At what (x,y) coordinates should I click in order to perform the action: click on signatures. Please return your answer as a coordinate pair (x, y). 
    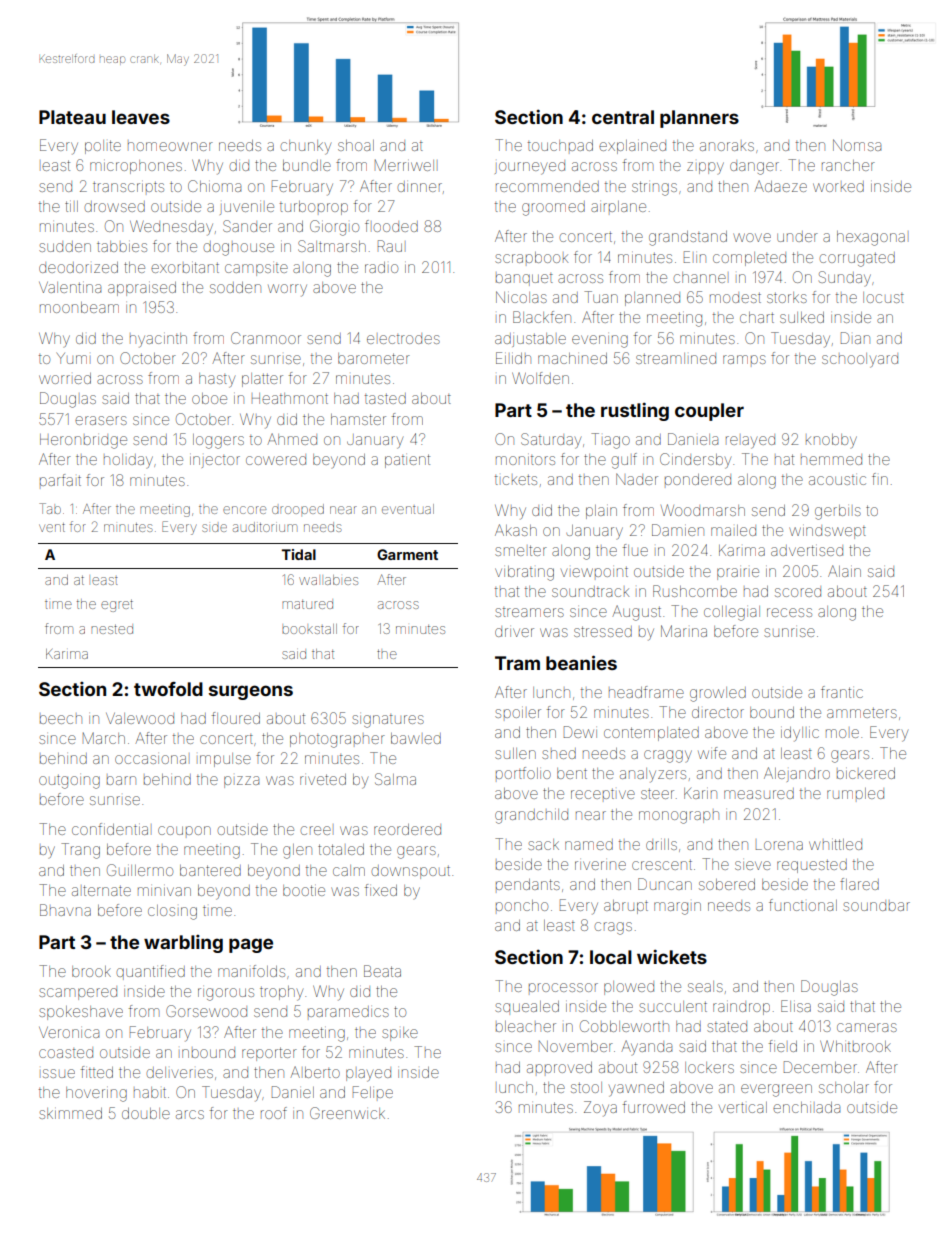
    Looking at the image, I should click on (388, 721).
